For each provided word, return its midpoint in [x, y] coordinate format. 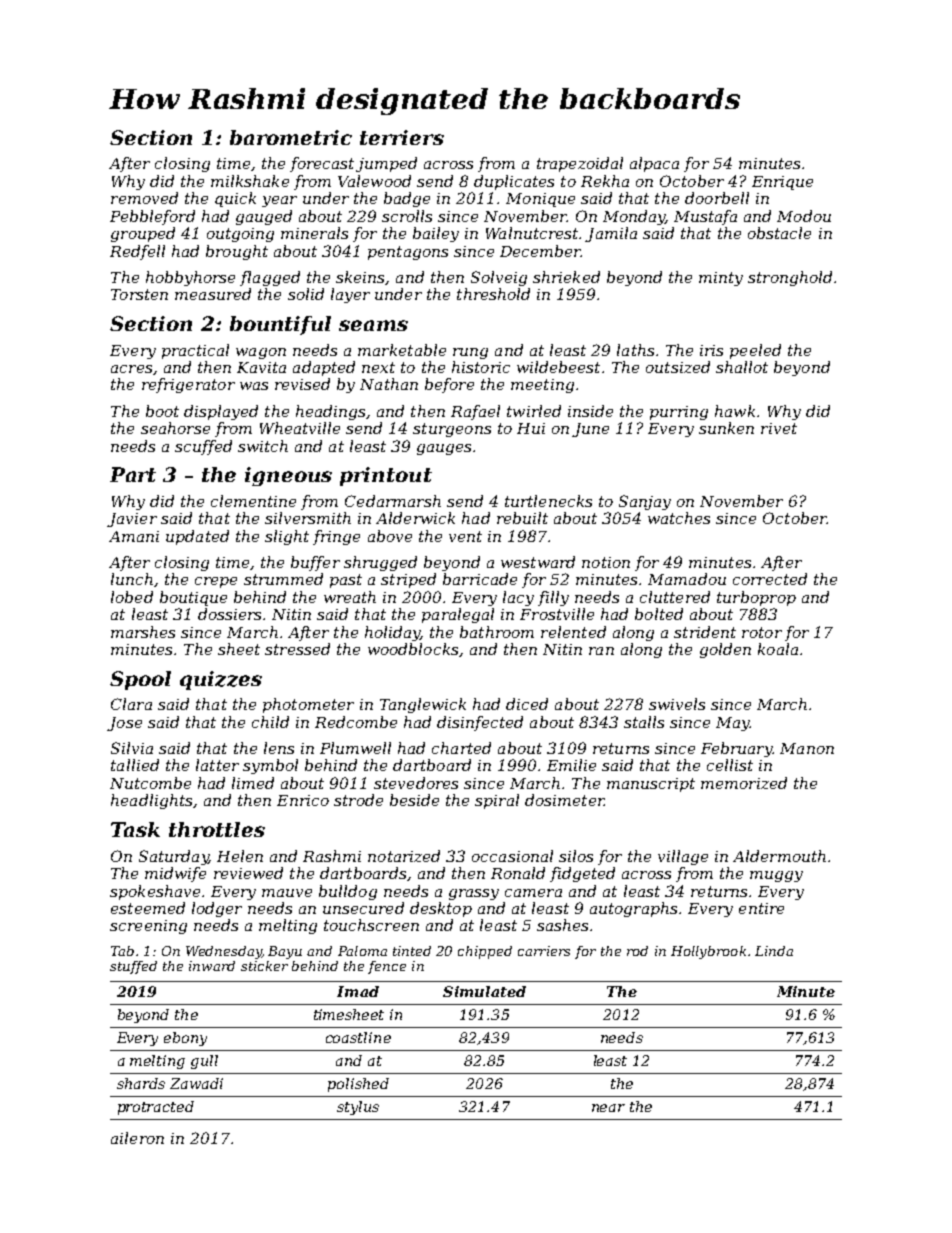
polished [358, 1085]
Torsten [139, 294]
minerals [314, 233]
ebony [185, 1039]
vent [465, 536]
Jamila [611, 234]
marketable [402, 350]
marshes [143, 632]
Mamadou [687, 579]
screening [148, 927]
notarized [404, 856]
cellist [730, 765]
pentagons [408, 253]
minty [721, 279]
